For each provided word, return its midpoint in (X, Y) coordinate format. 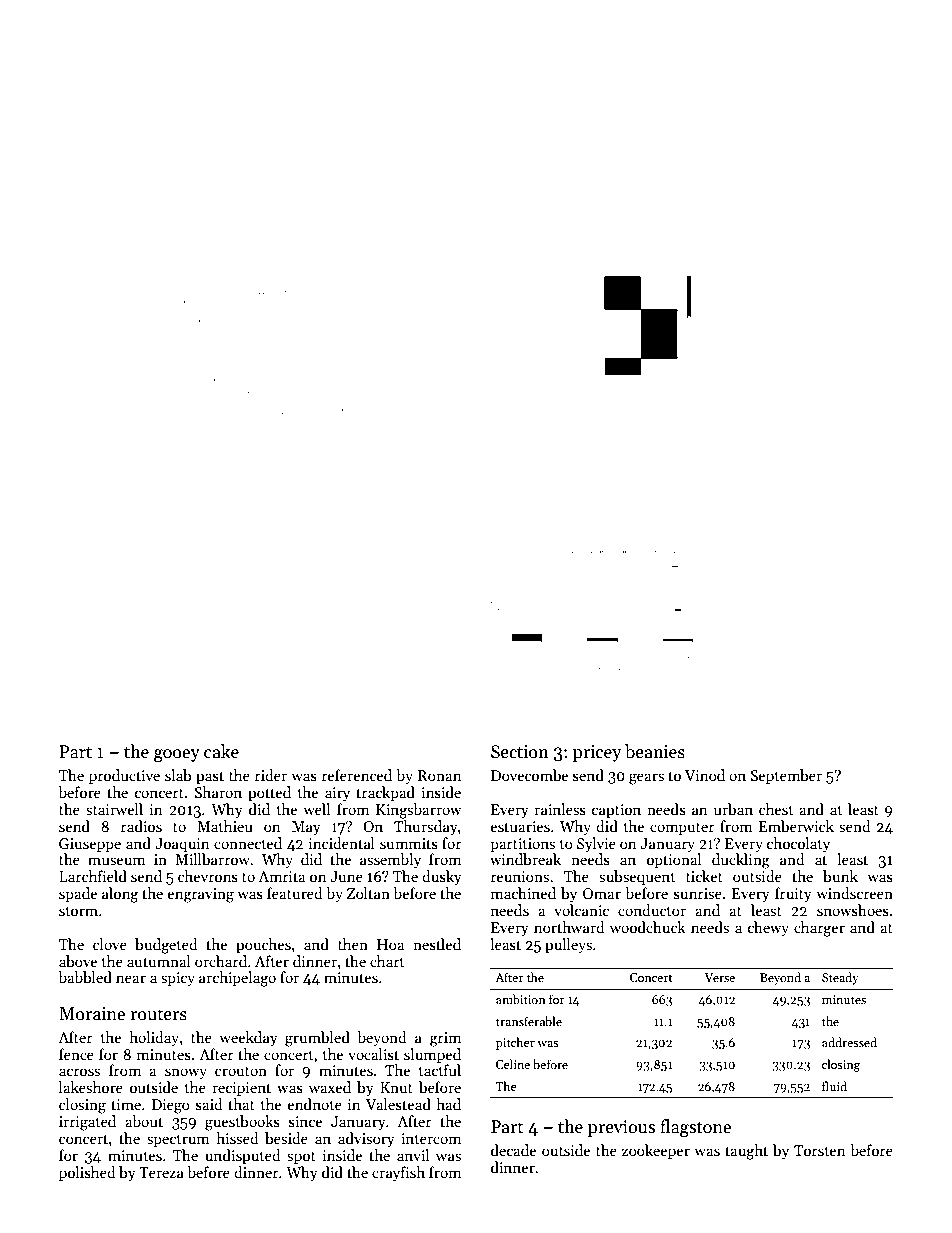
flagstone (695, 1128)
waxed (330, 1087)
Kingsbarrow (418, 811)
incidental (342, 843)
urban (733, 809)
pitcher (515, 1043)
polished (87, 1173)
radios (141, 826)
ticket (704, 876)
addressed (849, 1042)
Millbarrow (213, 859)
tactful (440, 1070)
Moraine (92, 1014)
